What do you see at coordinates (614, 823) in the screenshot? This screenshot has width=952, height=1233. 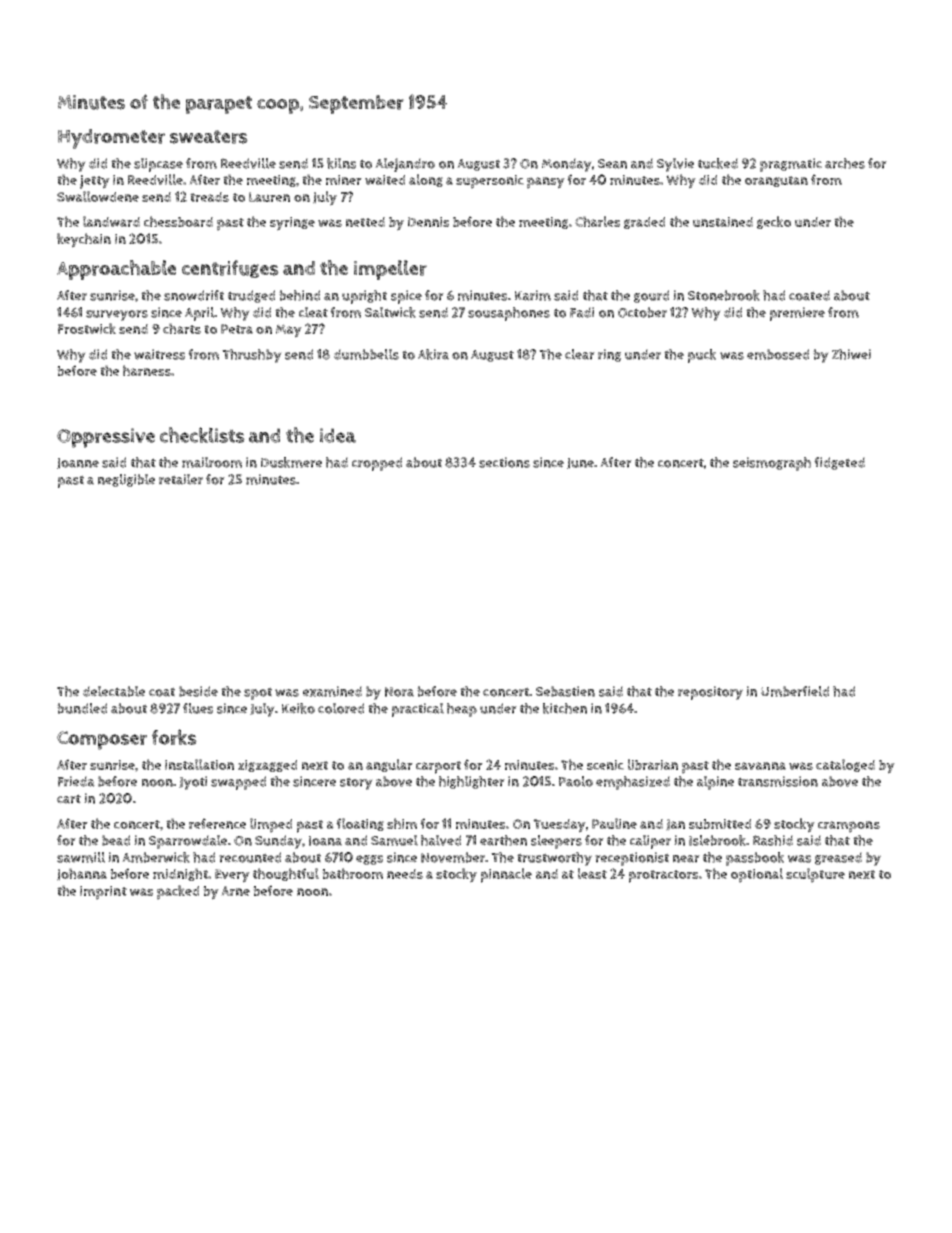 I see `Pauline` at bounding box center [614, 823].
